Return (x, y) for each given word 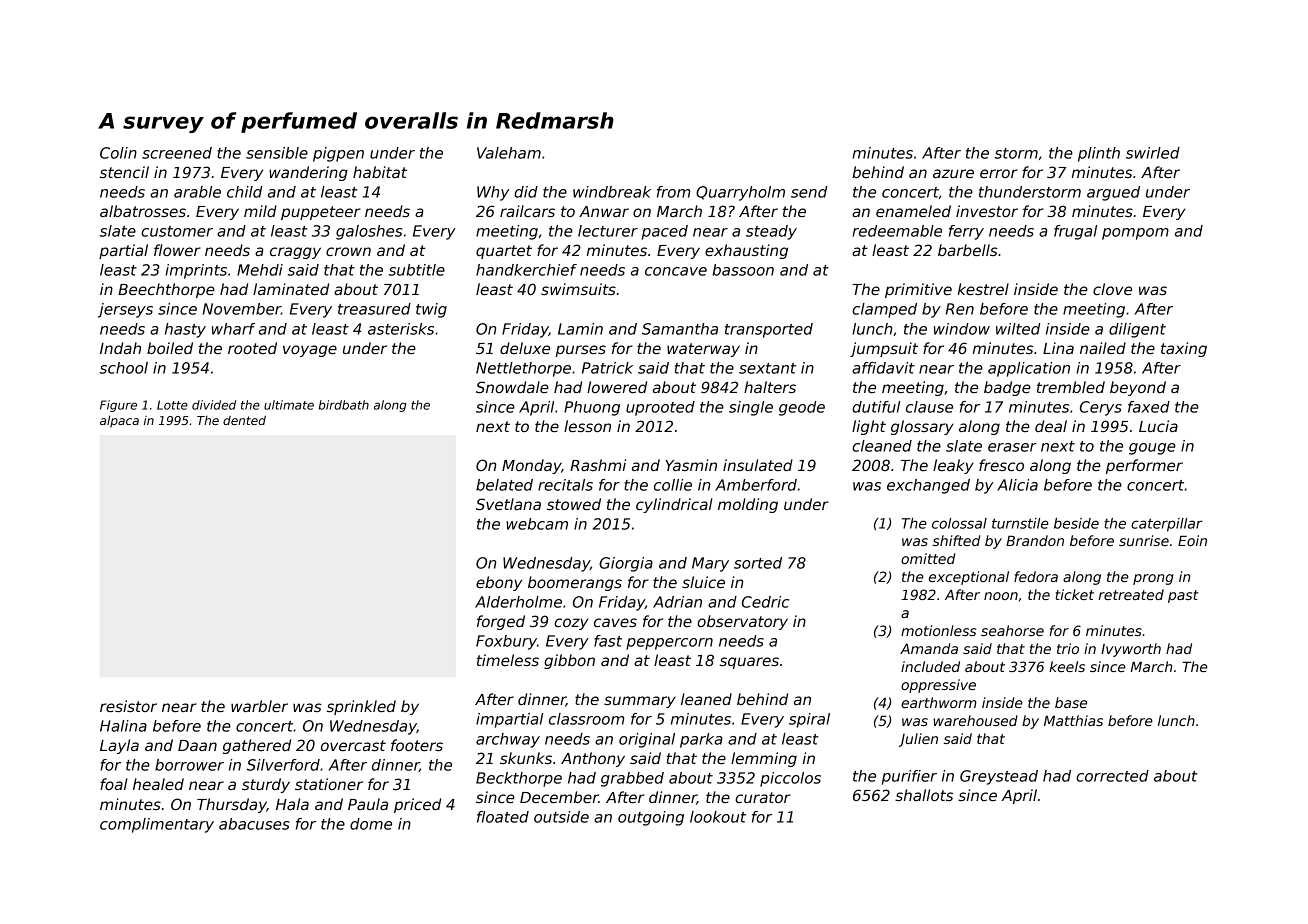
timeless (508, 660)
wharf (233, 329)
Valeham (509, 153)
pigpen (338, 154)
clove (1112, 289)
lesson (587, 426)
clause (929, 407)
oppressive (938, 686)
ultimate (289, 405)
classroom (586, 719)
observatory (742, 622)
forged (501, 622)
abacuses (254, 824)
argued (1113, 193)
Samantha (680, 329)
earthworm (939, 702)
